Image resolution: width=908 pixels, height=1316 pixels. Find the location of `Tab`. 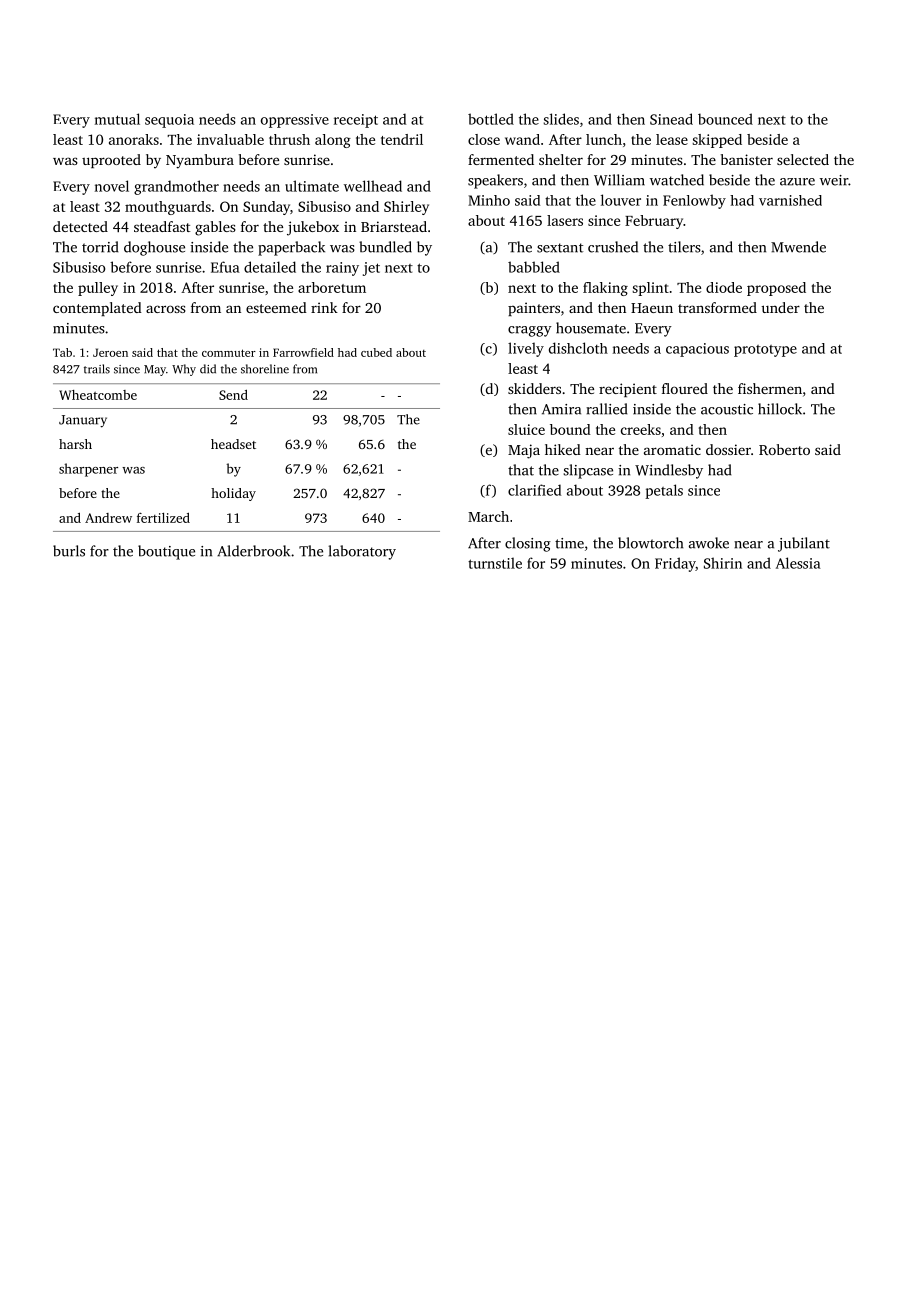

Tab is located at coordinates (62, 352).
